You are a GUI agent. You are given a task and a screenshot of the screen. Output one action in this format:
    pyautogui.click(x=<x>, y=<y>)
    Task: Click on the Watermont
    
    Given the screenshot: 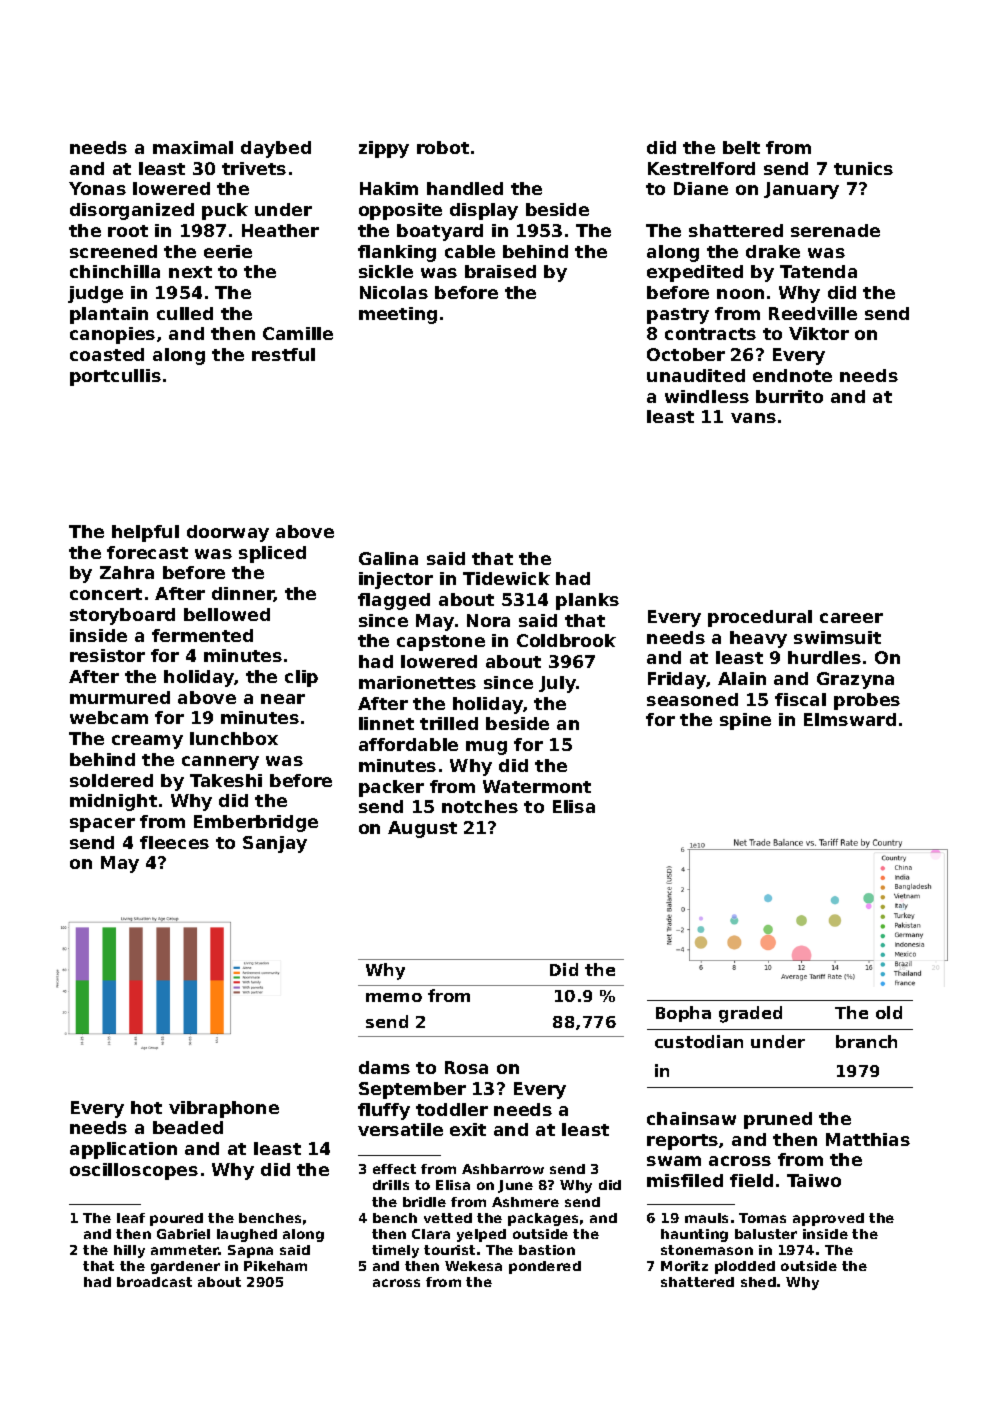 What is the action you would take?
    pyautogui.click(x=537, y=786)
